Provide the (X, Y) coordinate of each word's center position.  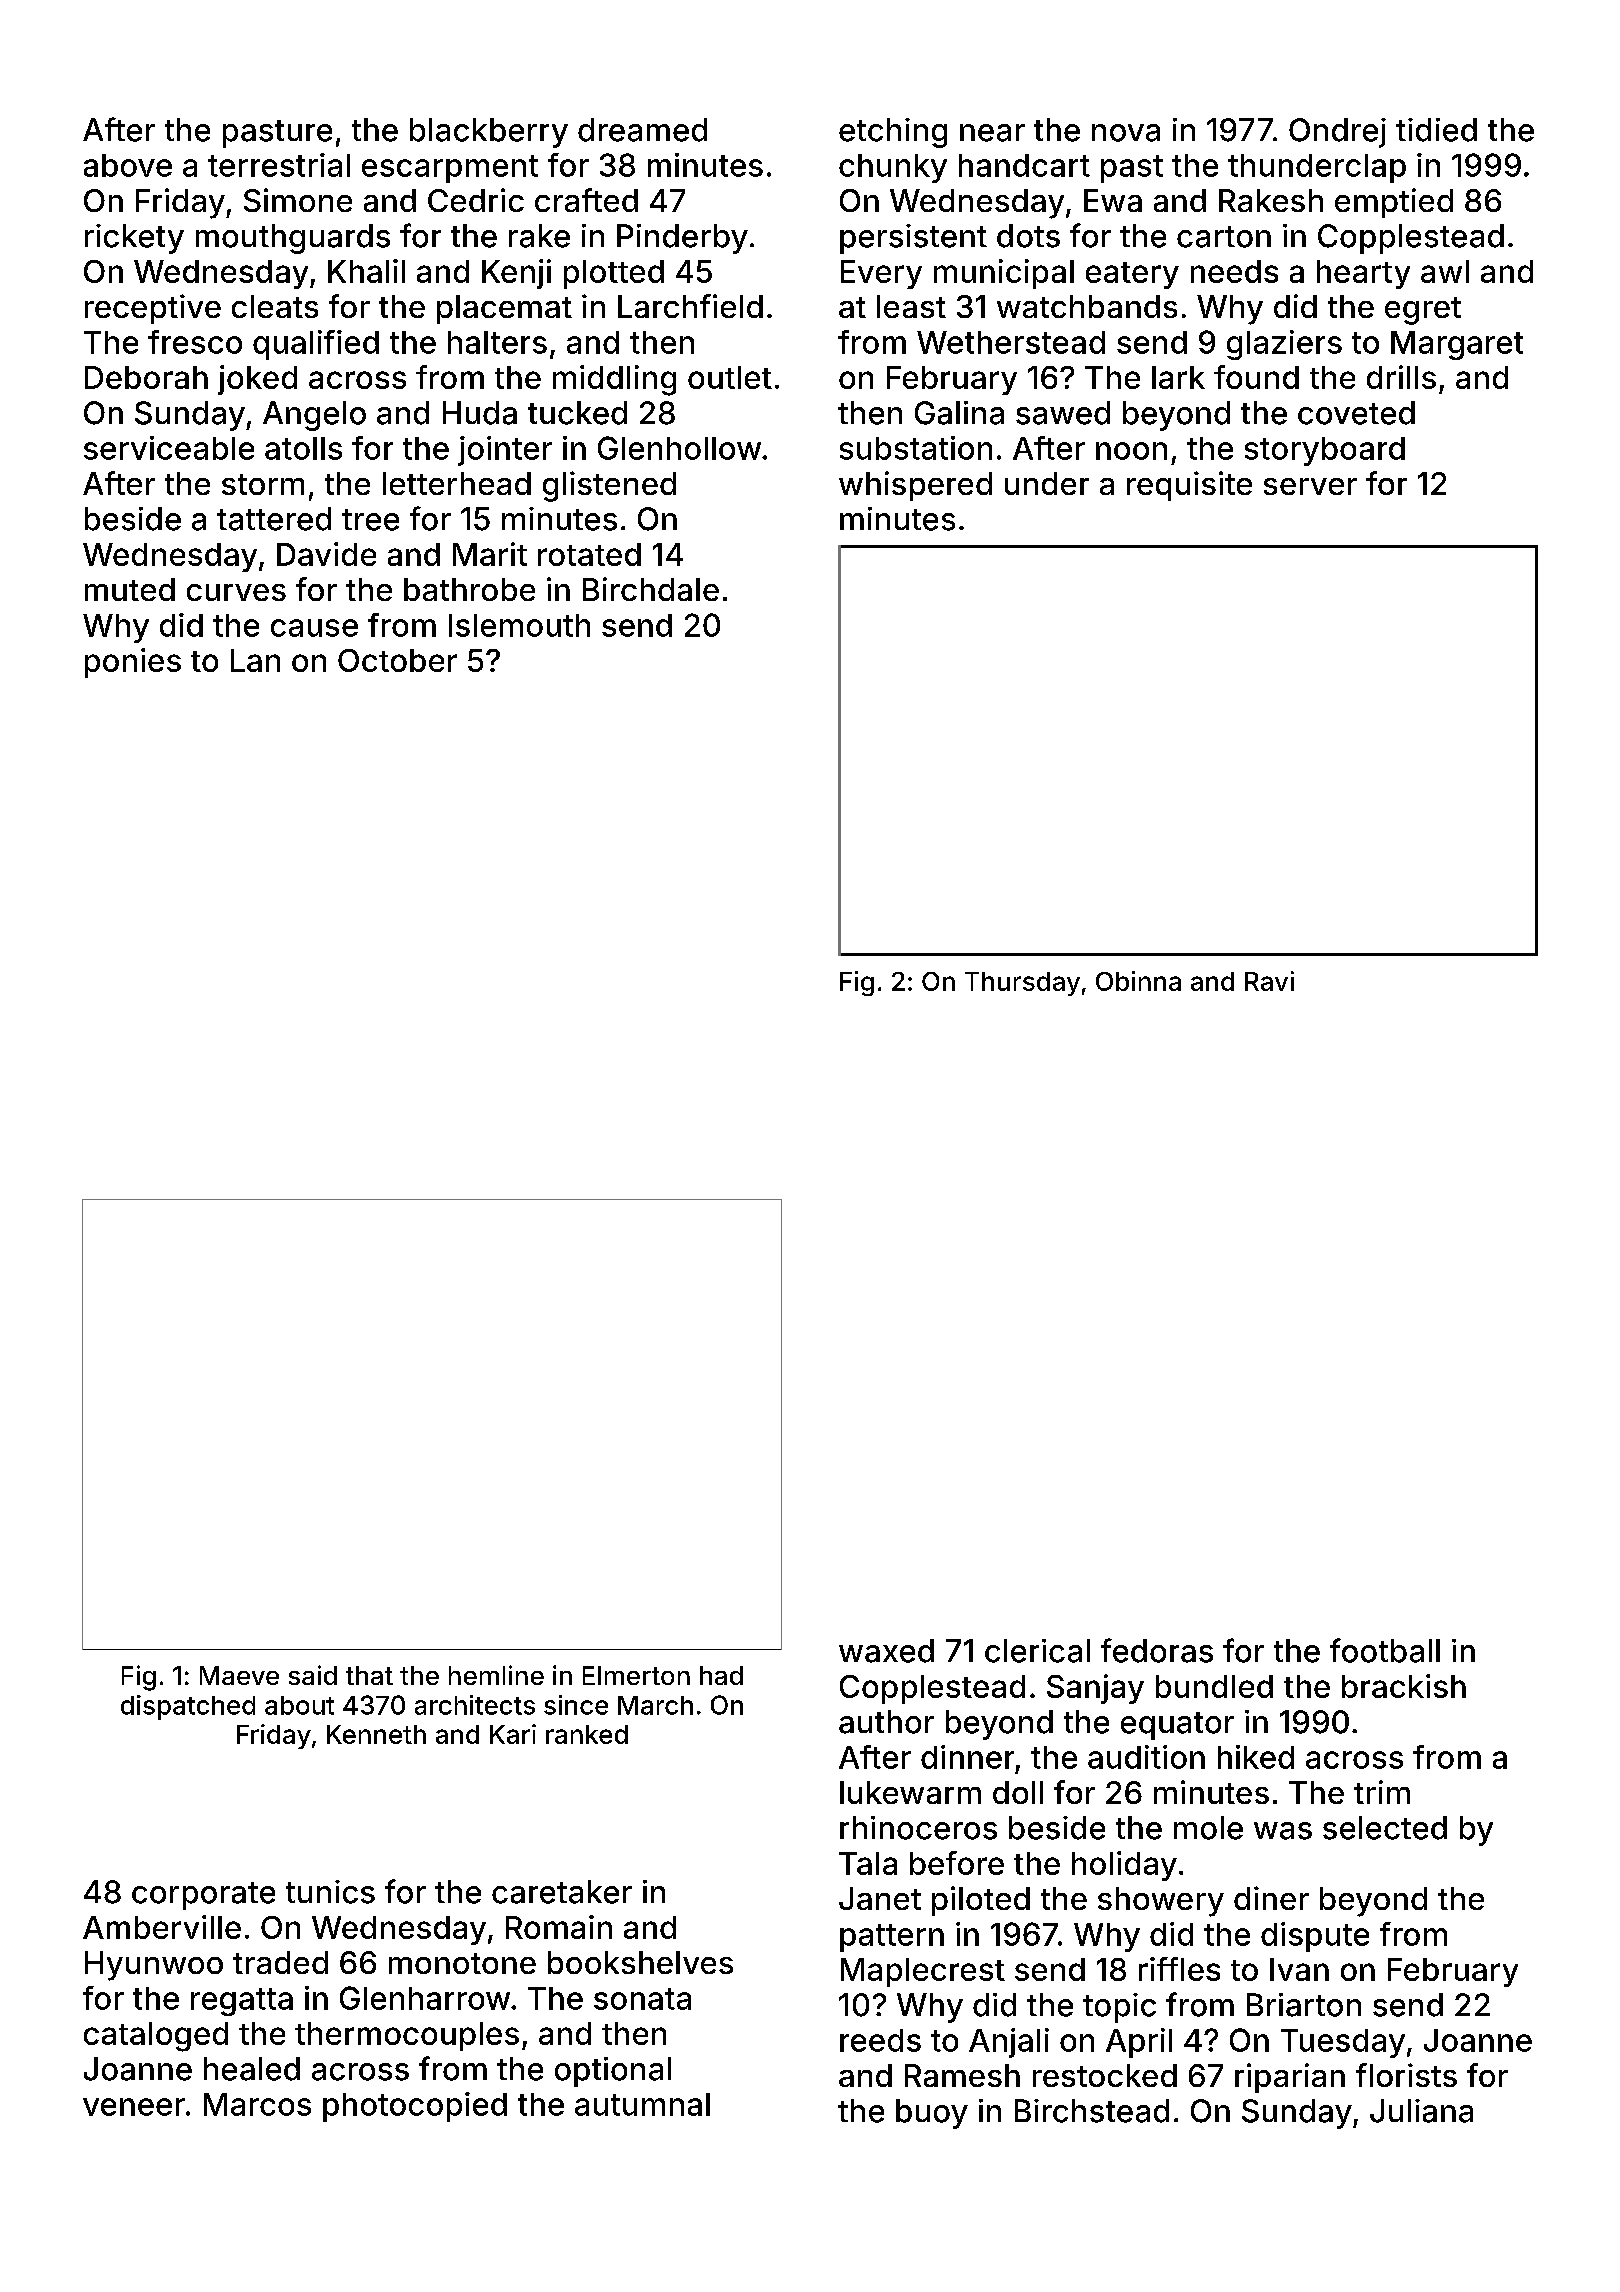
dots (1028, 236)
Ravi (1269, 981)
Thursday (1022, 984)
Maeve (239, 1675)
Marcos (257, 2104)
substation (916, 448)
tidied (1436, 130)
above (128, 165)
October (397, 660)
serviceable (169, 448)
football (1385, 1650)
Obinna (1138, 981)
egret (1423, 311)
